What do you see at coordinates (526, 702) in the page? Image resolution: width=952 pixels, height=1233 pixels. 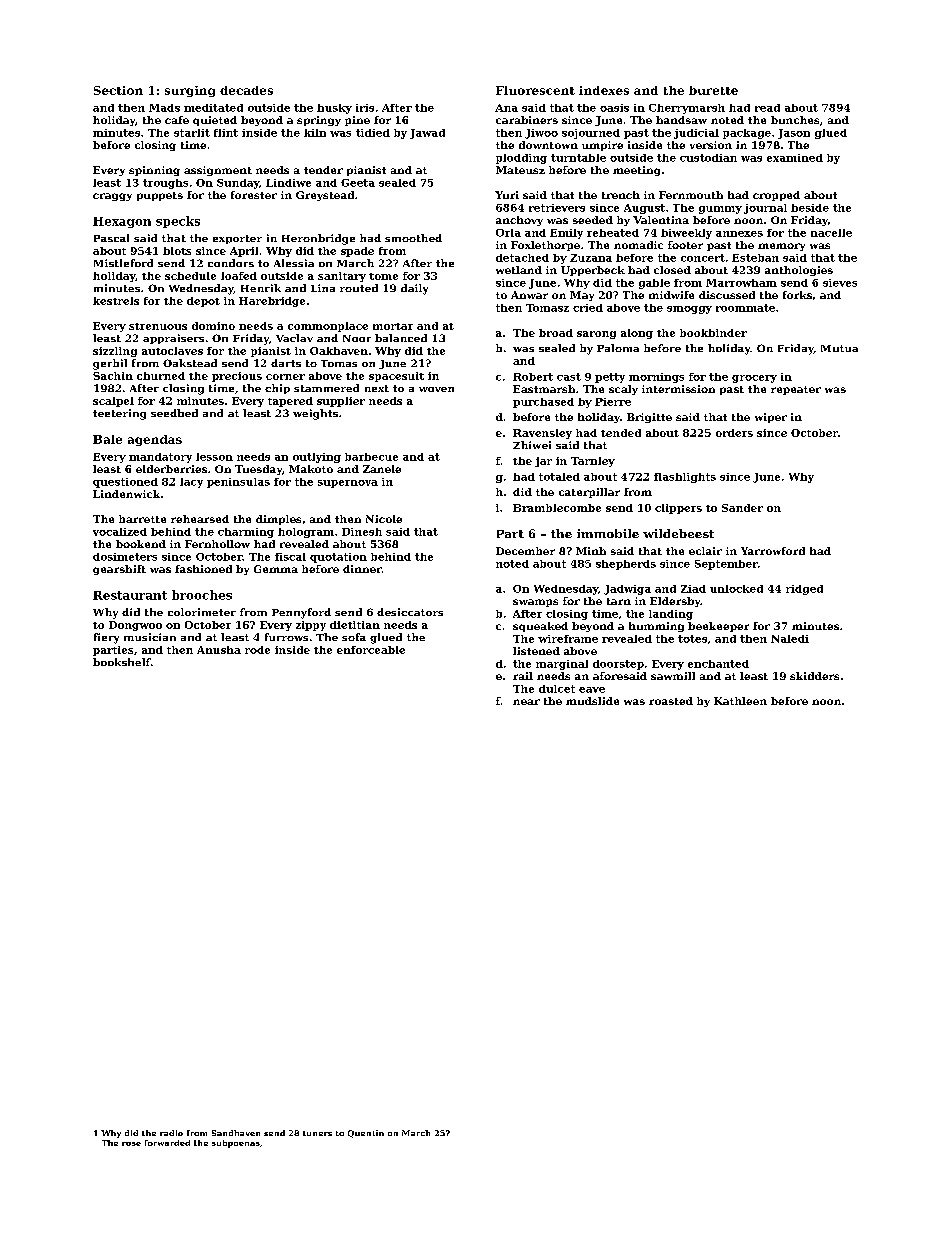 I see `near` at bounding box center [526, 702].
